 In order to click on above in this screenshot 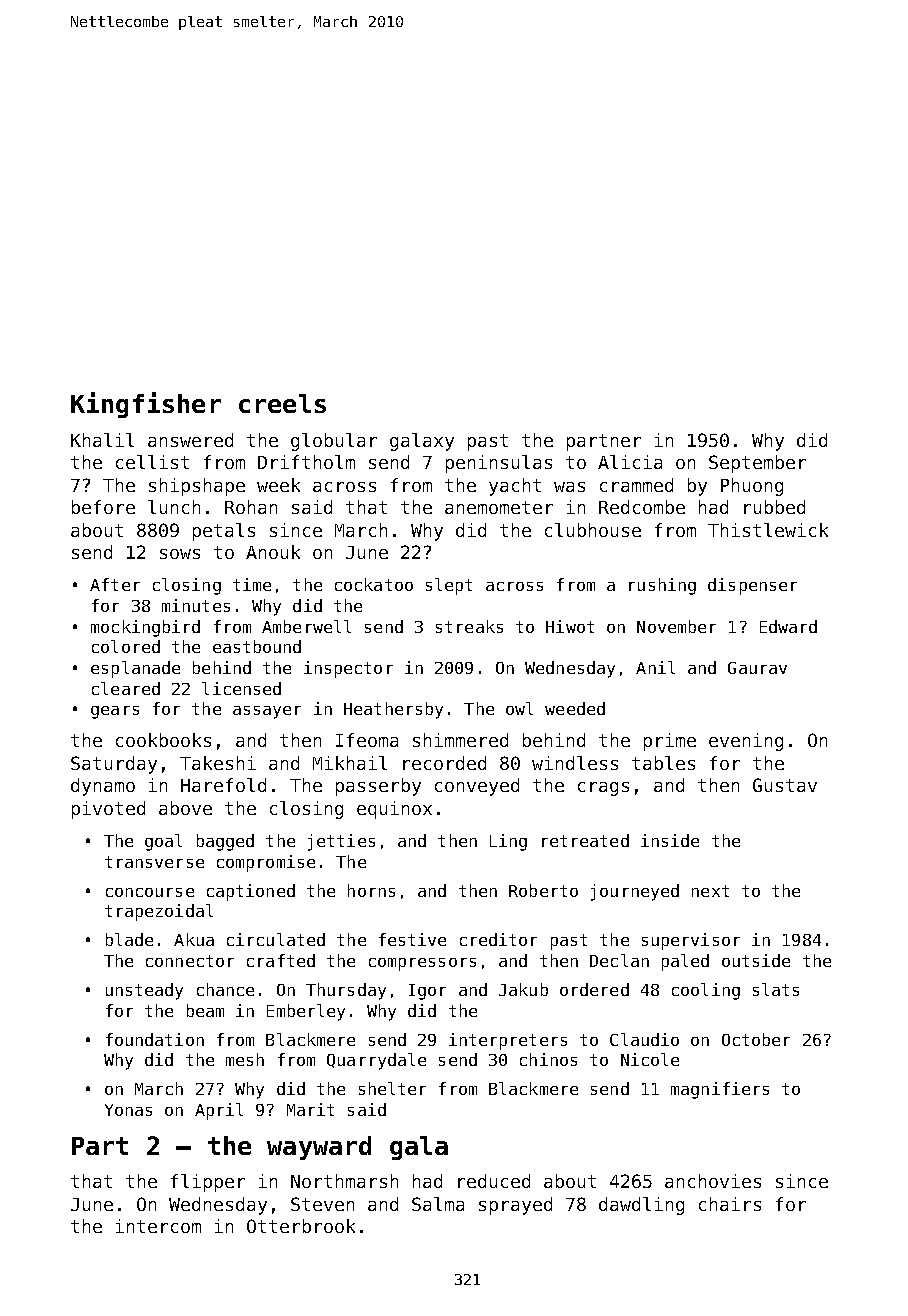, I will do `click(185, 808)`.
